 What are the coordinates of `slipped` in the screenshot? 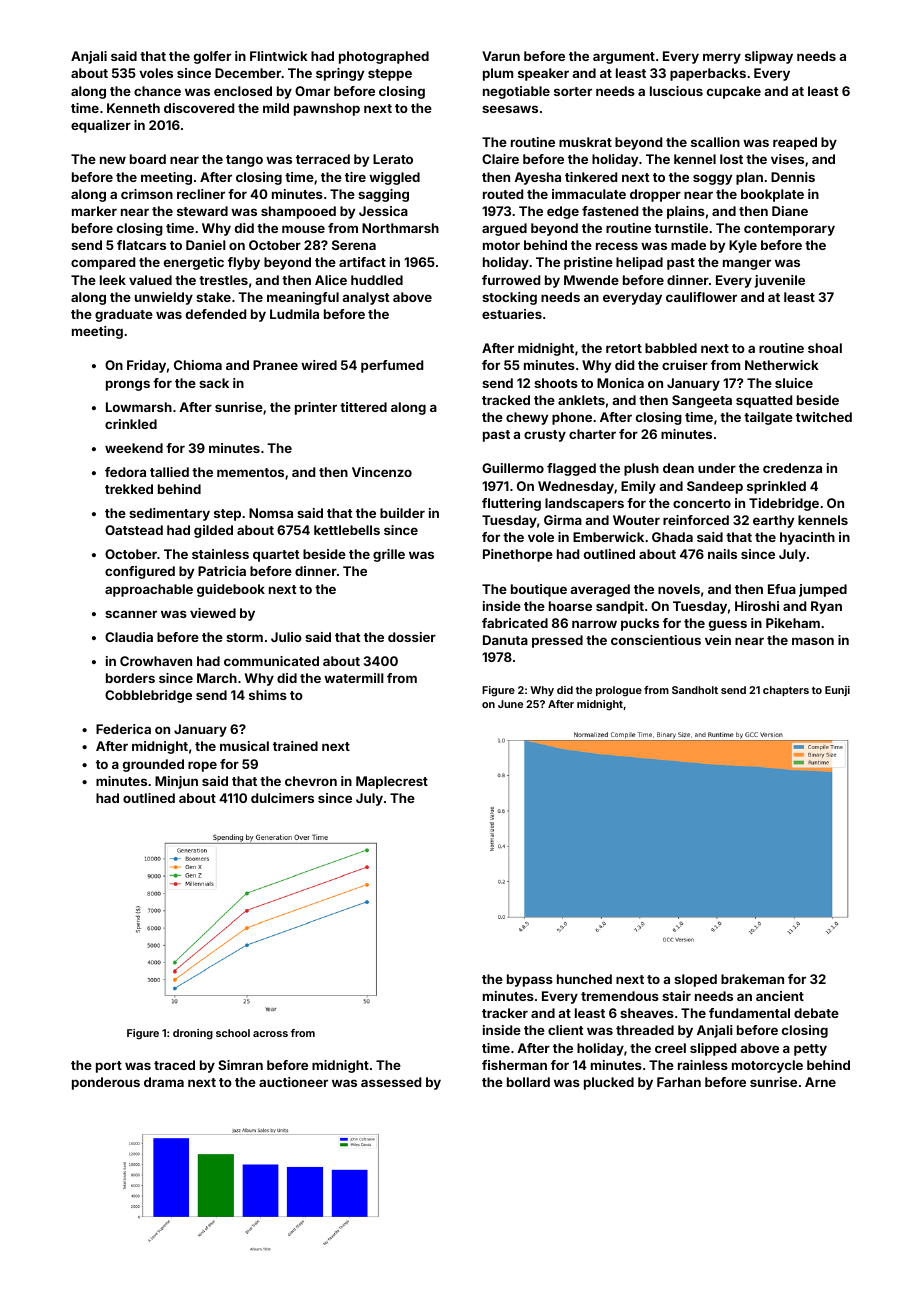 It's located at (713, 1049).
